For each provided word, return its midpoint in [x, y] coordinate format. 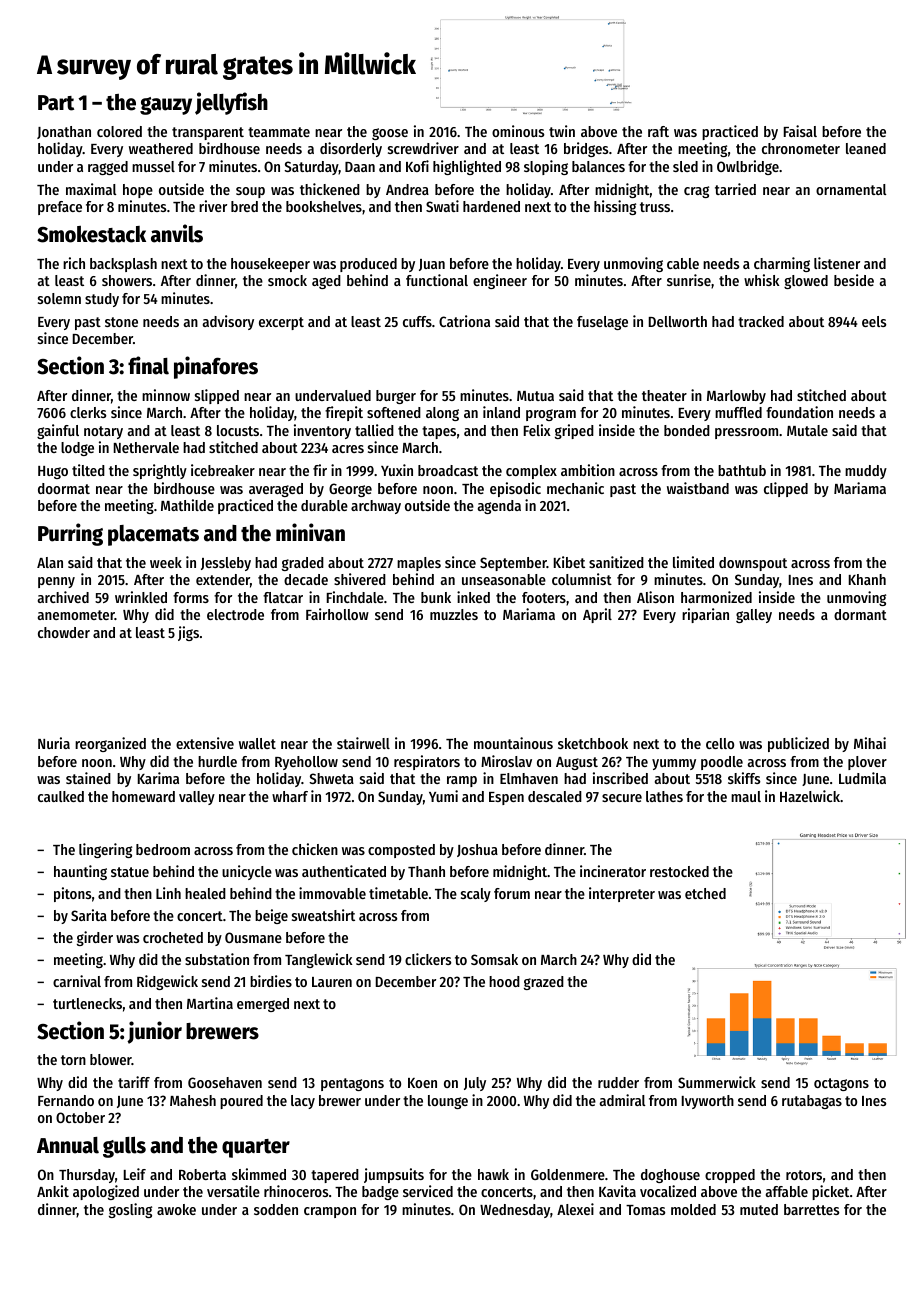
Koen [422, 1083]
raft [658, 131]
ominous [518, 131]
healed [205, 893]
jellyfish [231, 103]
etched [705, 893]
